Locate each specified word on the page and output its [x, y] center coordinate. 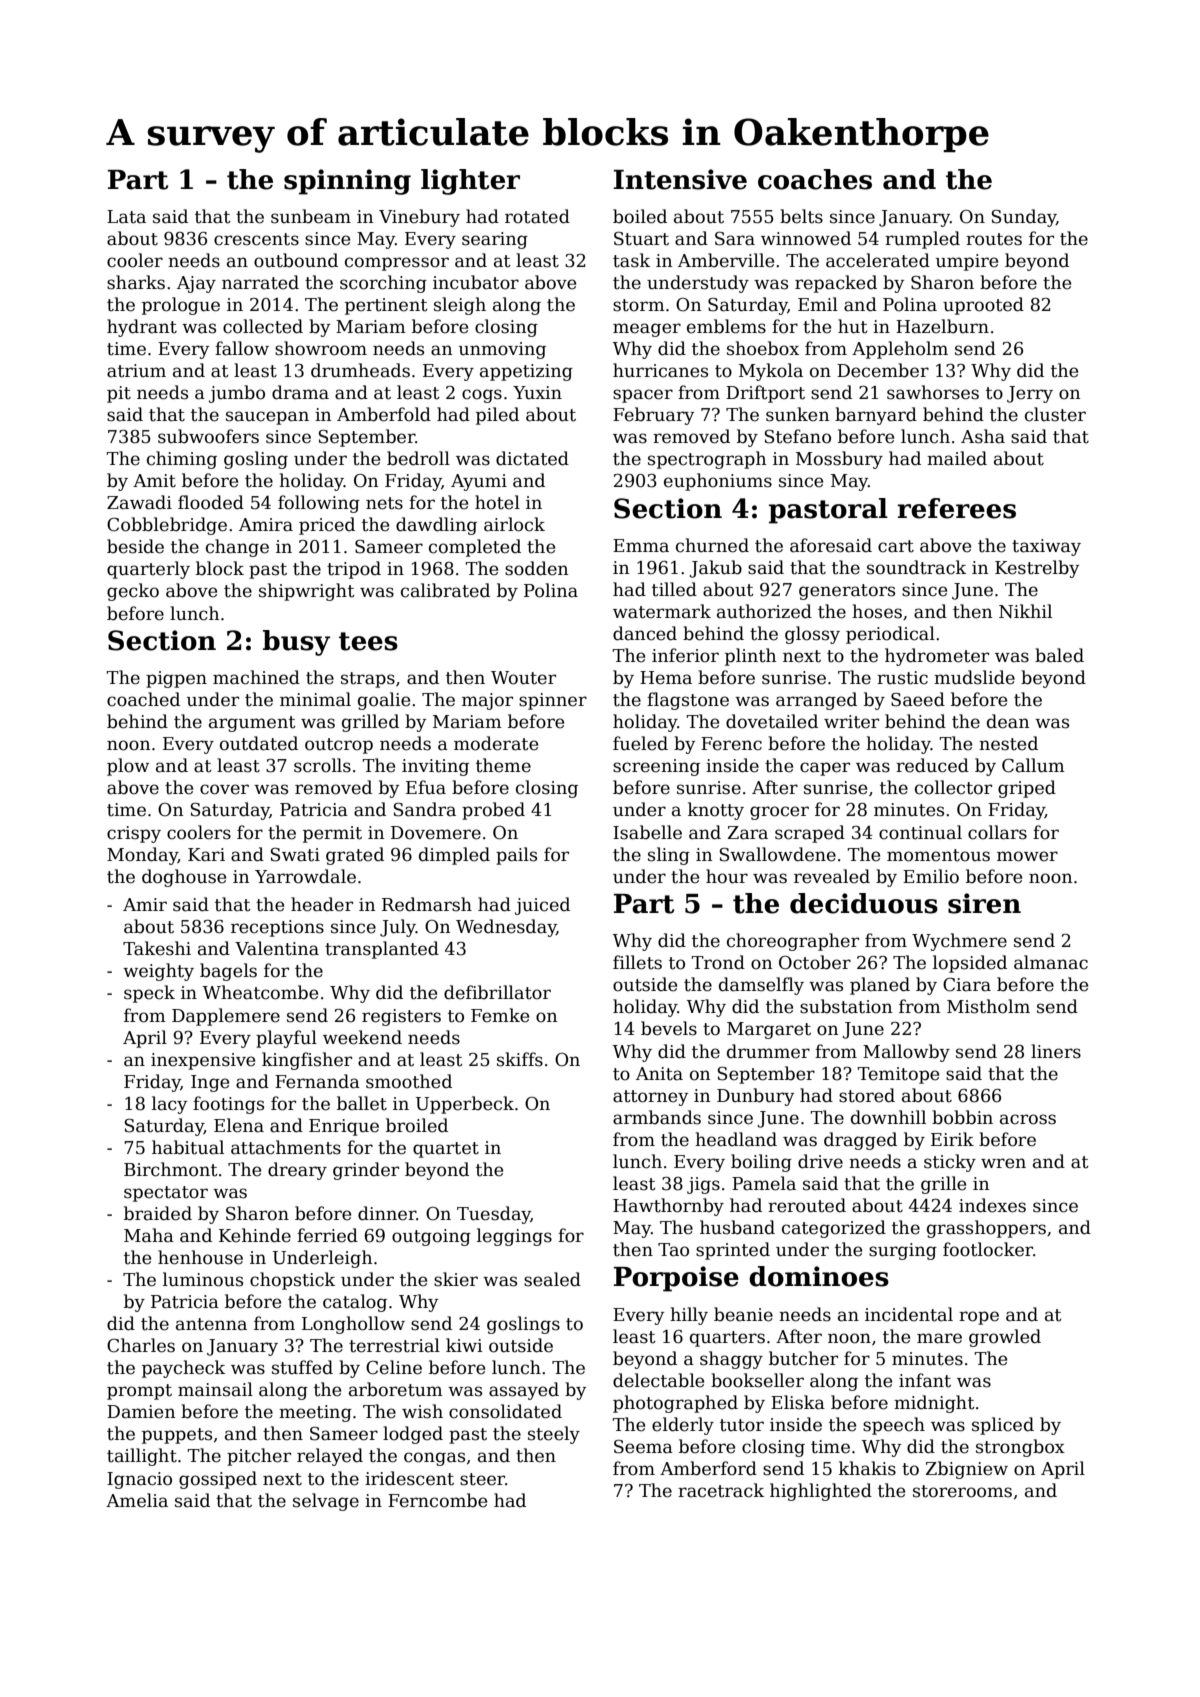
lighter [470, 182]
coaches [815, 179]
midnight [934, 1404]
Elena [239, 1125]
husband [737, 1227]
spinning [347, 182]
